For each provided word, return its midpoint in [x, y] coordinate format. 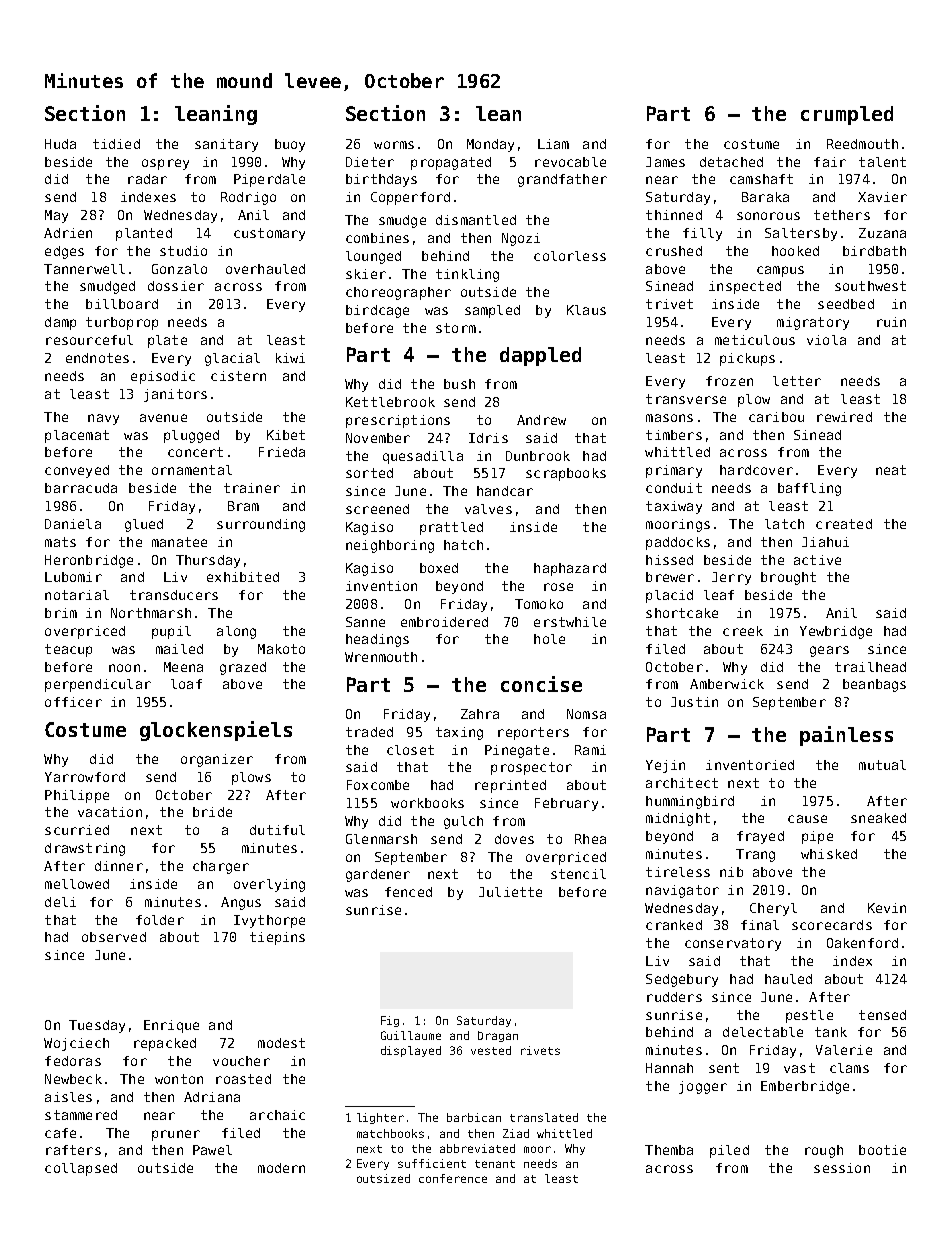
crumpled [847, 115]
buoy [290, 145]
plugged [191, 436]
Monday [490, 145]
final [760, 925]
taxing [459, 733]
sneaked [878, 818]
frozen [729, 381]
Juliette [510, 892]
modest [281, 1043]
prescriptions [398, 421]
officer [73, 702]
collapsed [81, 1169]
